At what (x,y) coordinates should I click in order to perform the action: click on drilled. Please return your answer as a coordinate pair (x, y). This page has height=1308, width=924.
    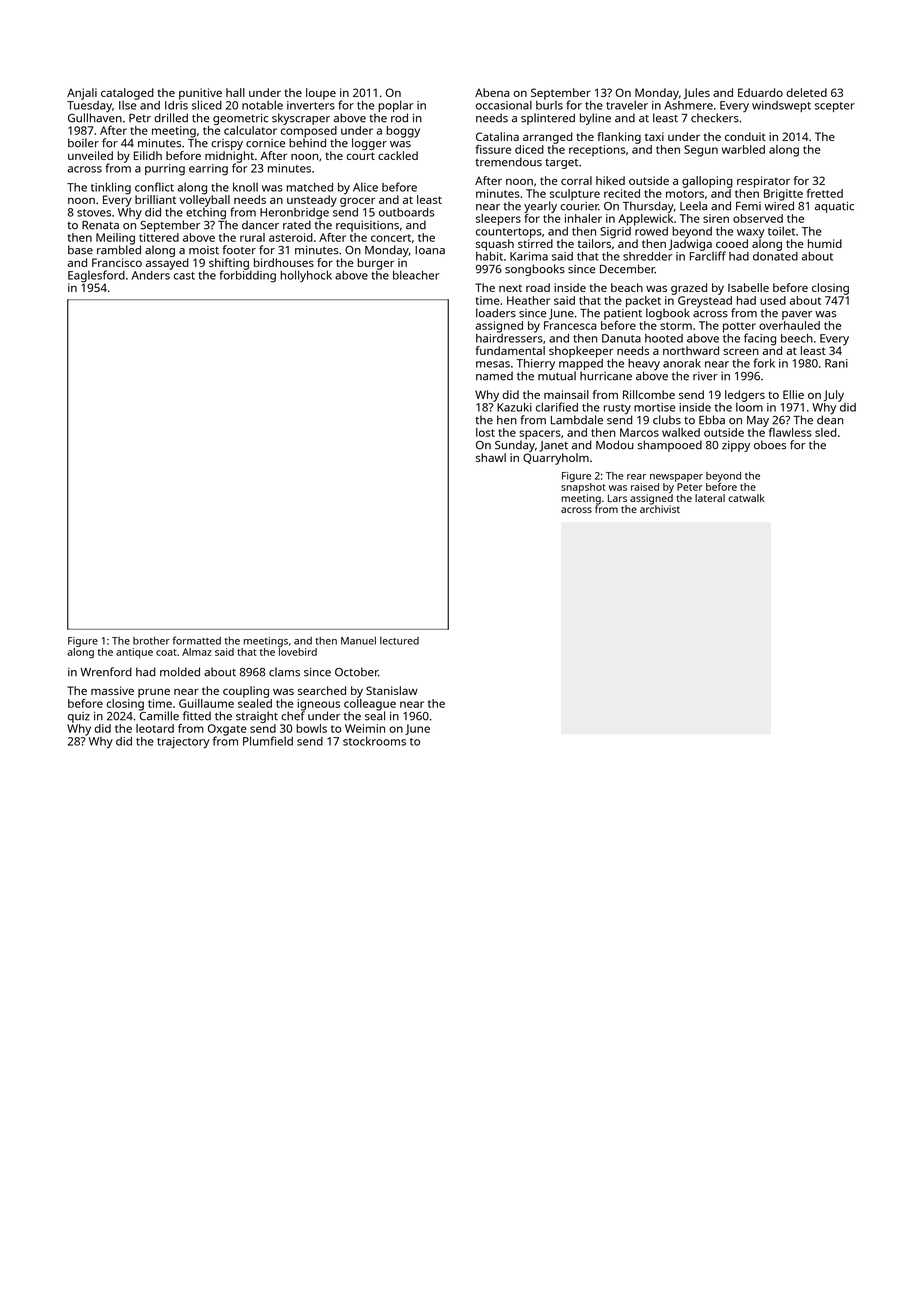
    Looking at the image, I should click on (171, 118).
